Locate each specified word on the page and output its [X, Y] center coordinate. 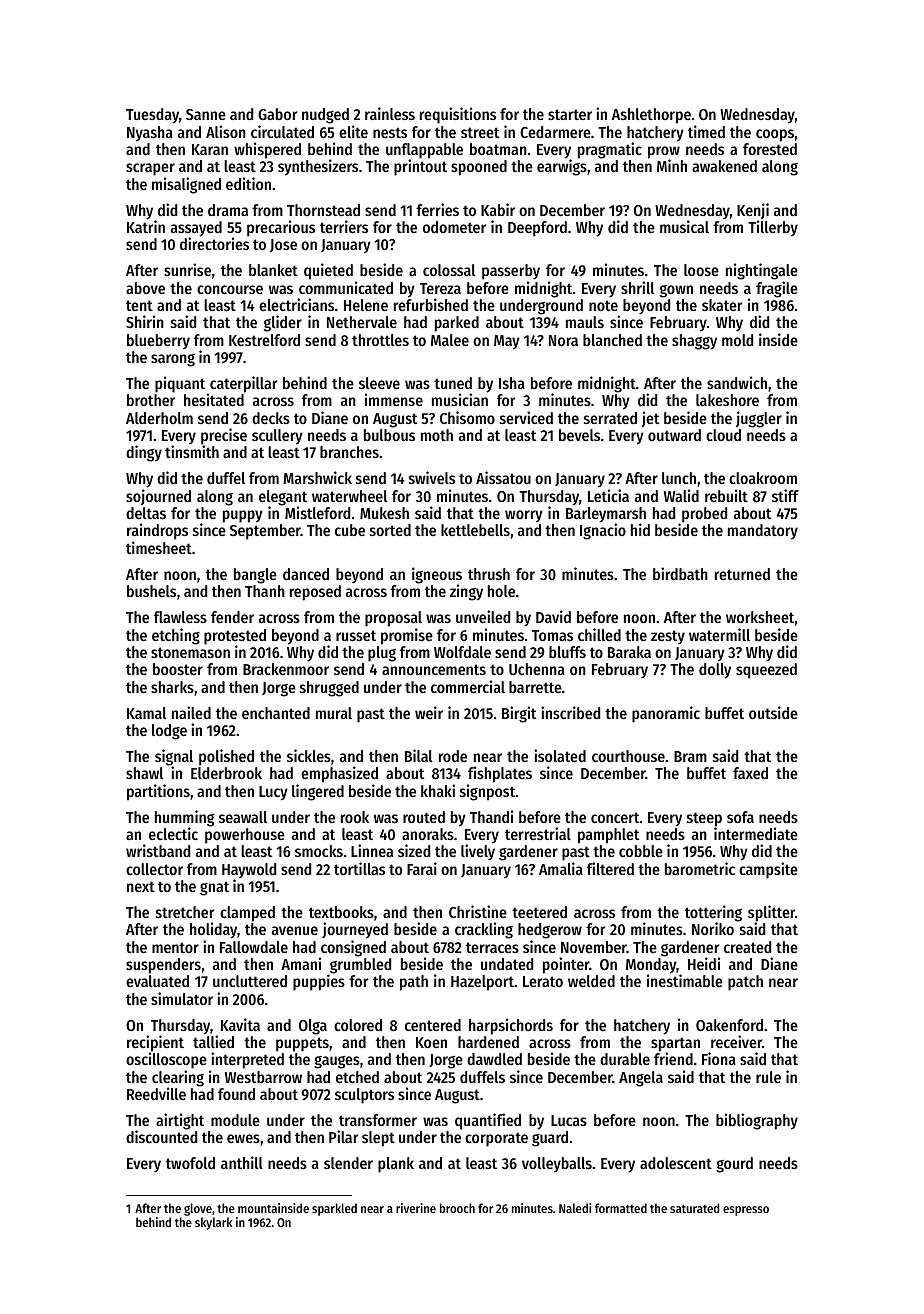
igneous [437, 575]
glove [198, 1209]
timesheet [159, 547]
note [603, 305]
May [507, 342]
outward [674, 435]
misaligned [186, 185]
